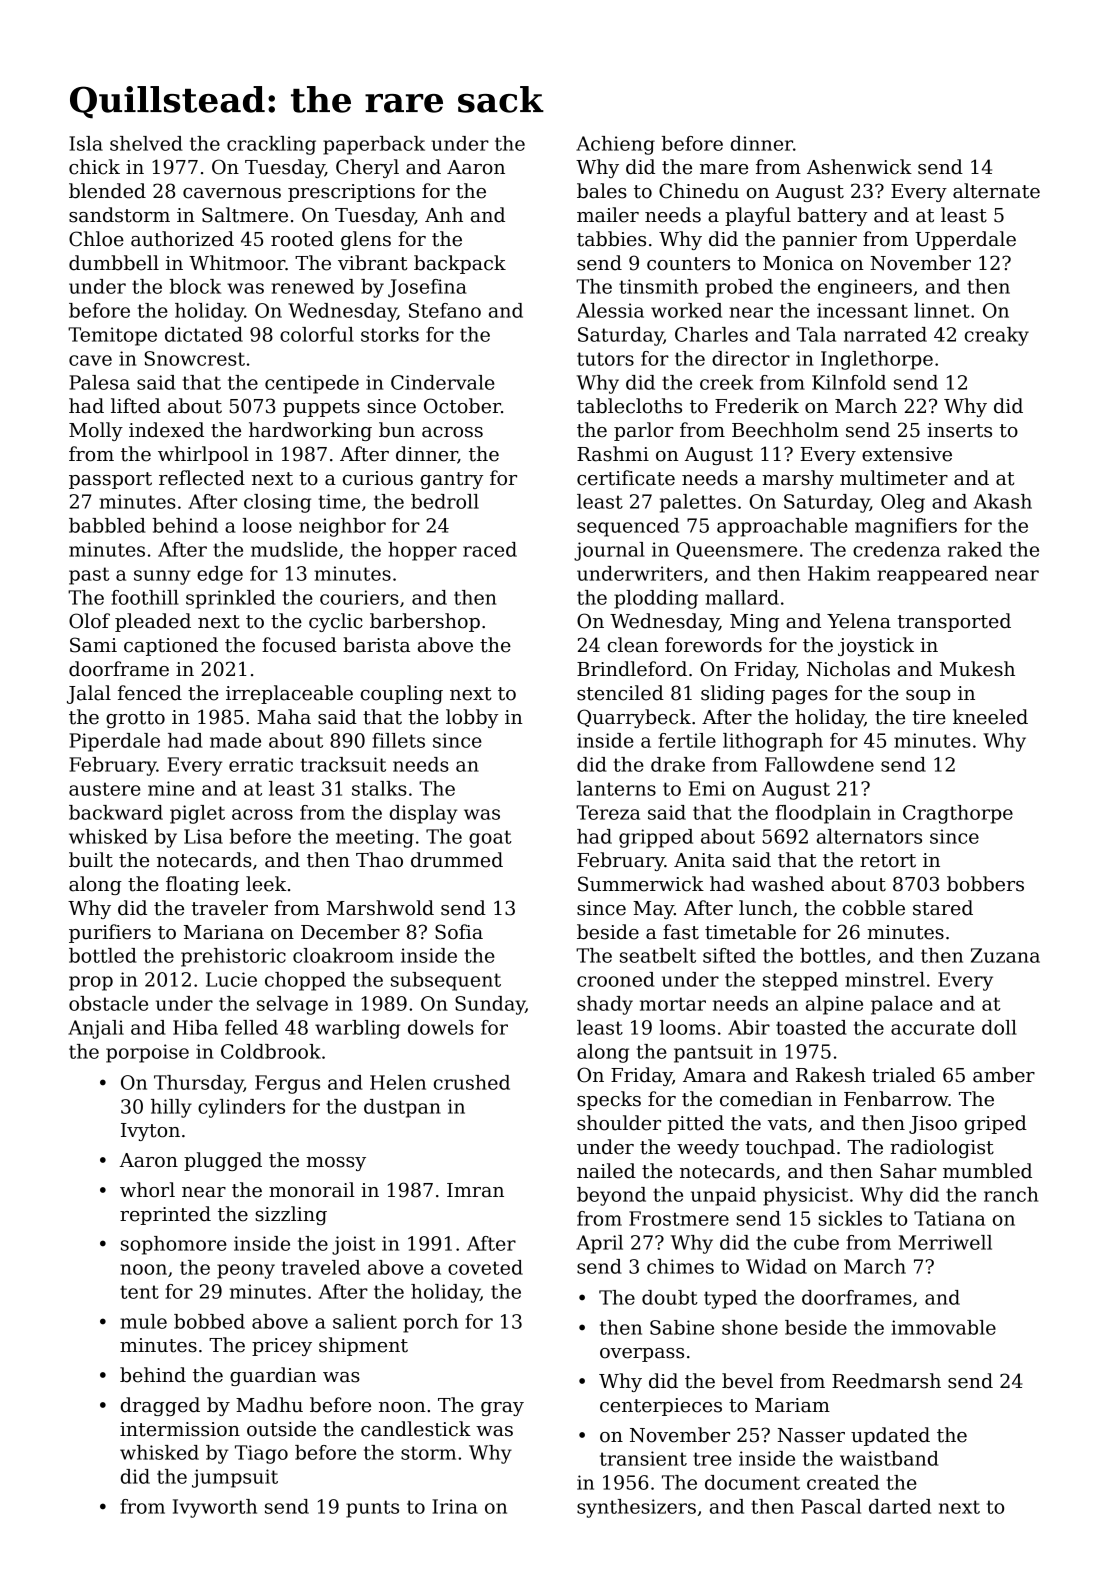  What do you see at coordinates (146, 143) in the screenshot?
I see `shelved` at bounding box center [146, 143].
